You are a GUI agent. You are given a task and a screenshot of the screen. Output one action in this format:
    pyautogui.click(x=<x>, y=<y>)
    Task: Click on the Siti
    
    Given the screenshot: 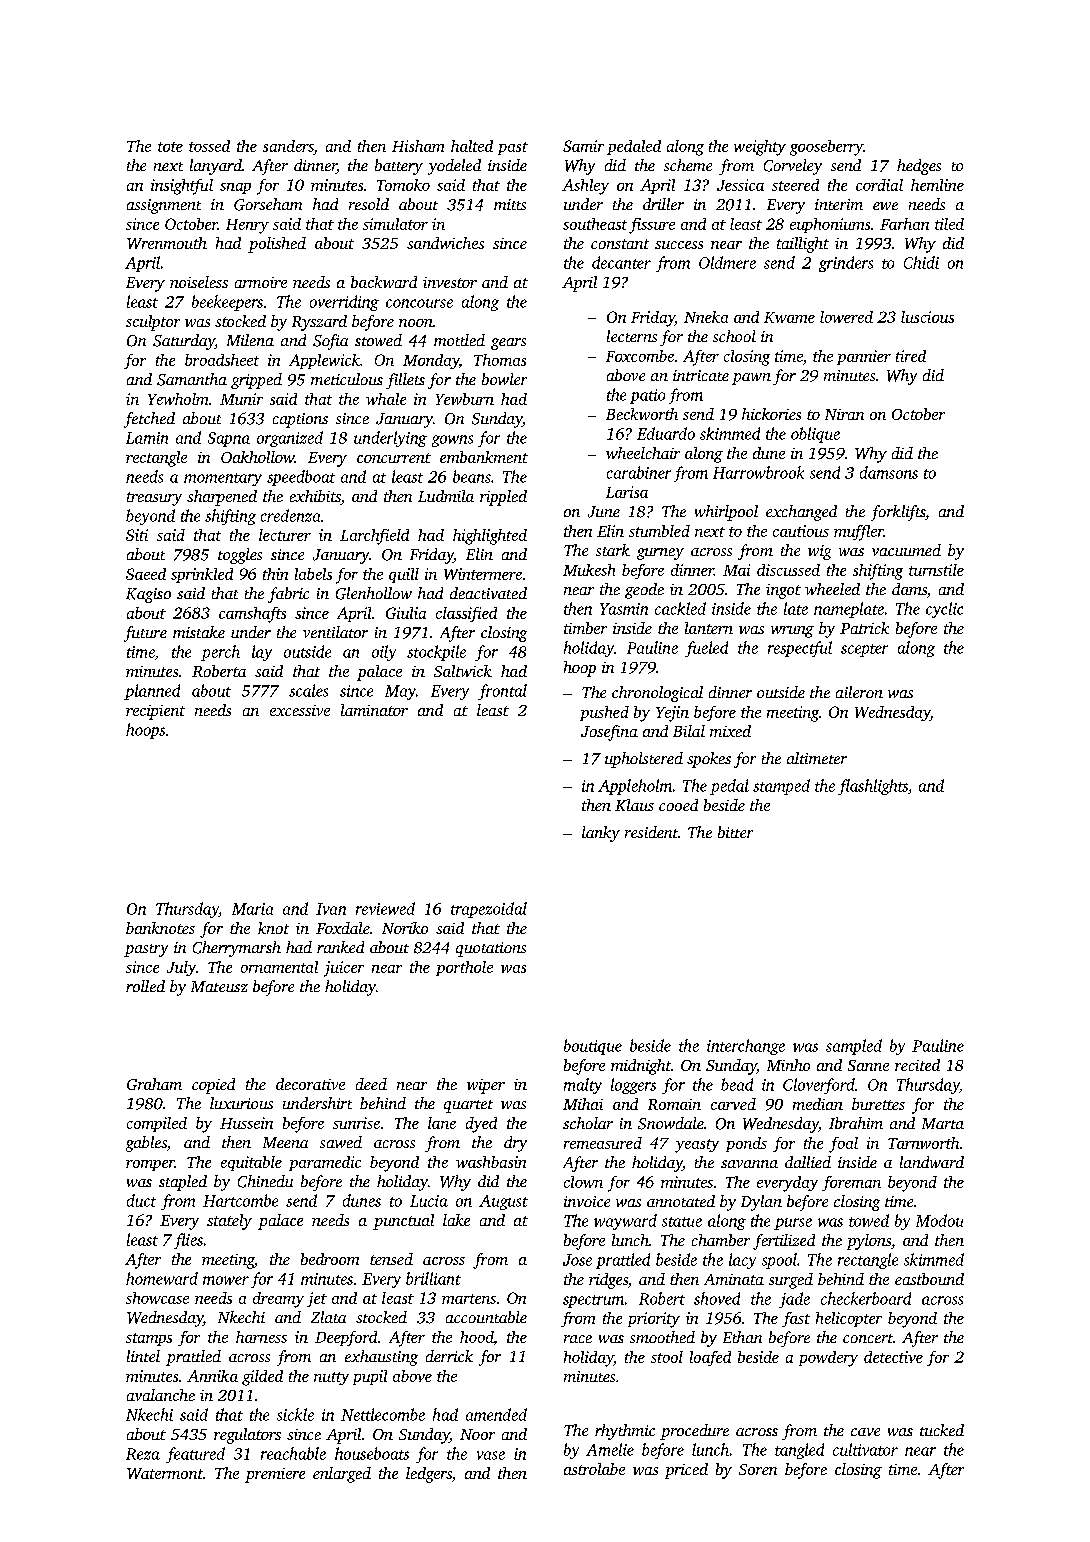 What is the action you would take?
    pyautogui.click(x=137, y=535)
